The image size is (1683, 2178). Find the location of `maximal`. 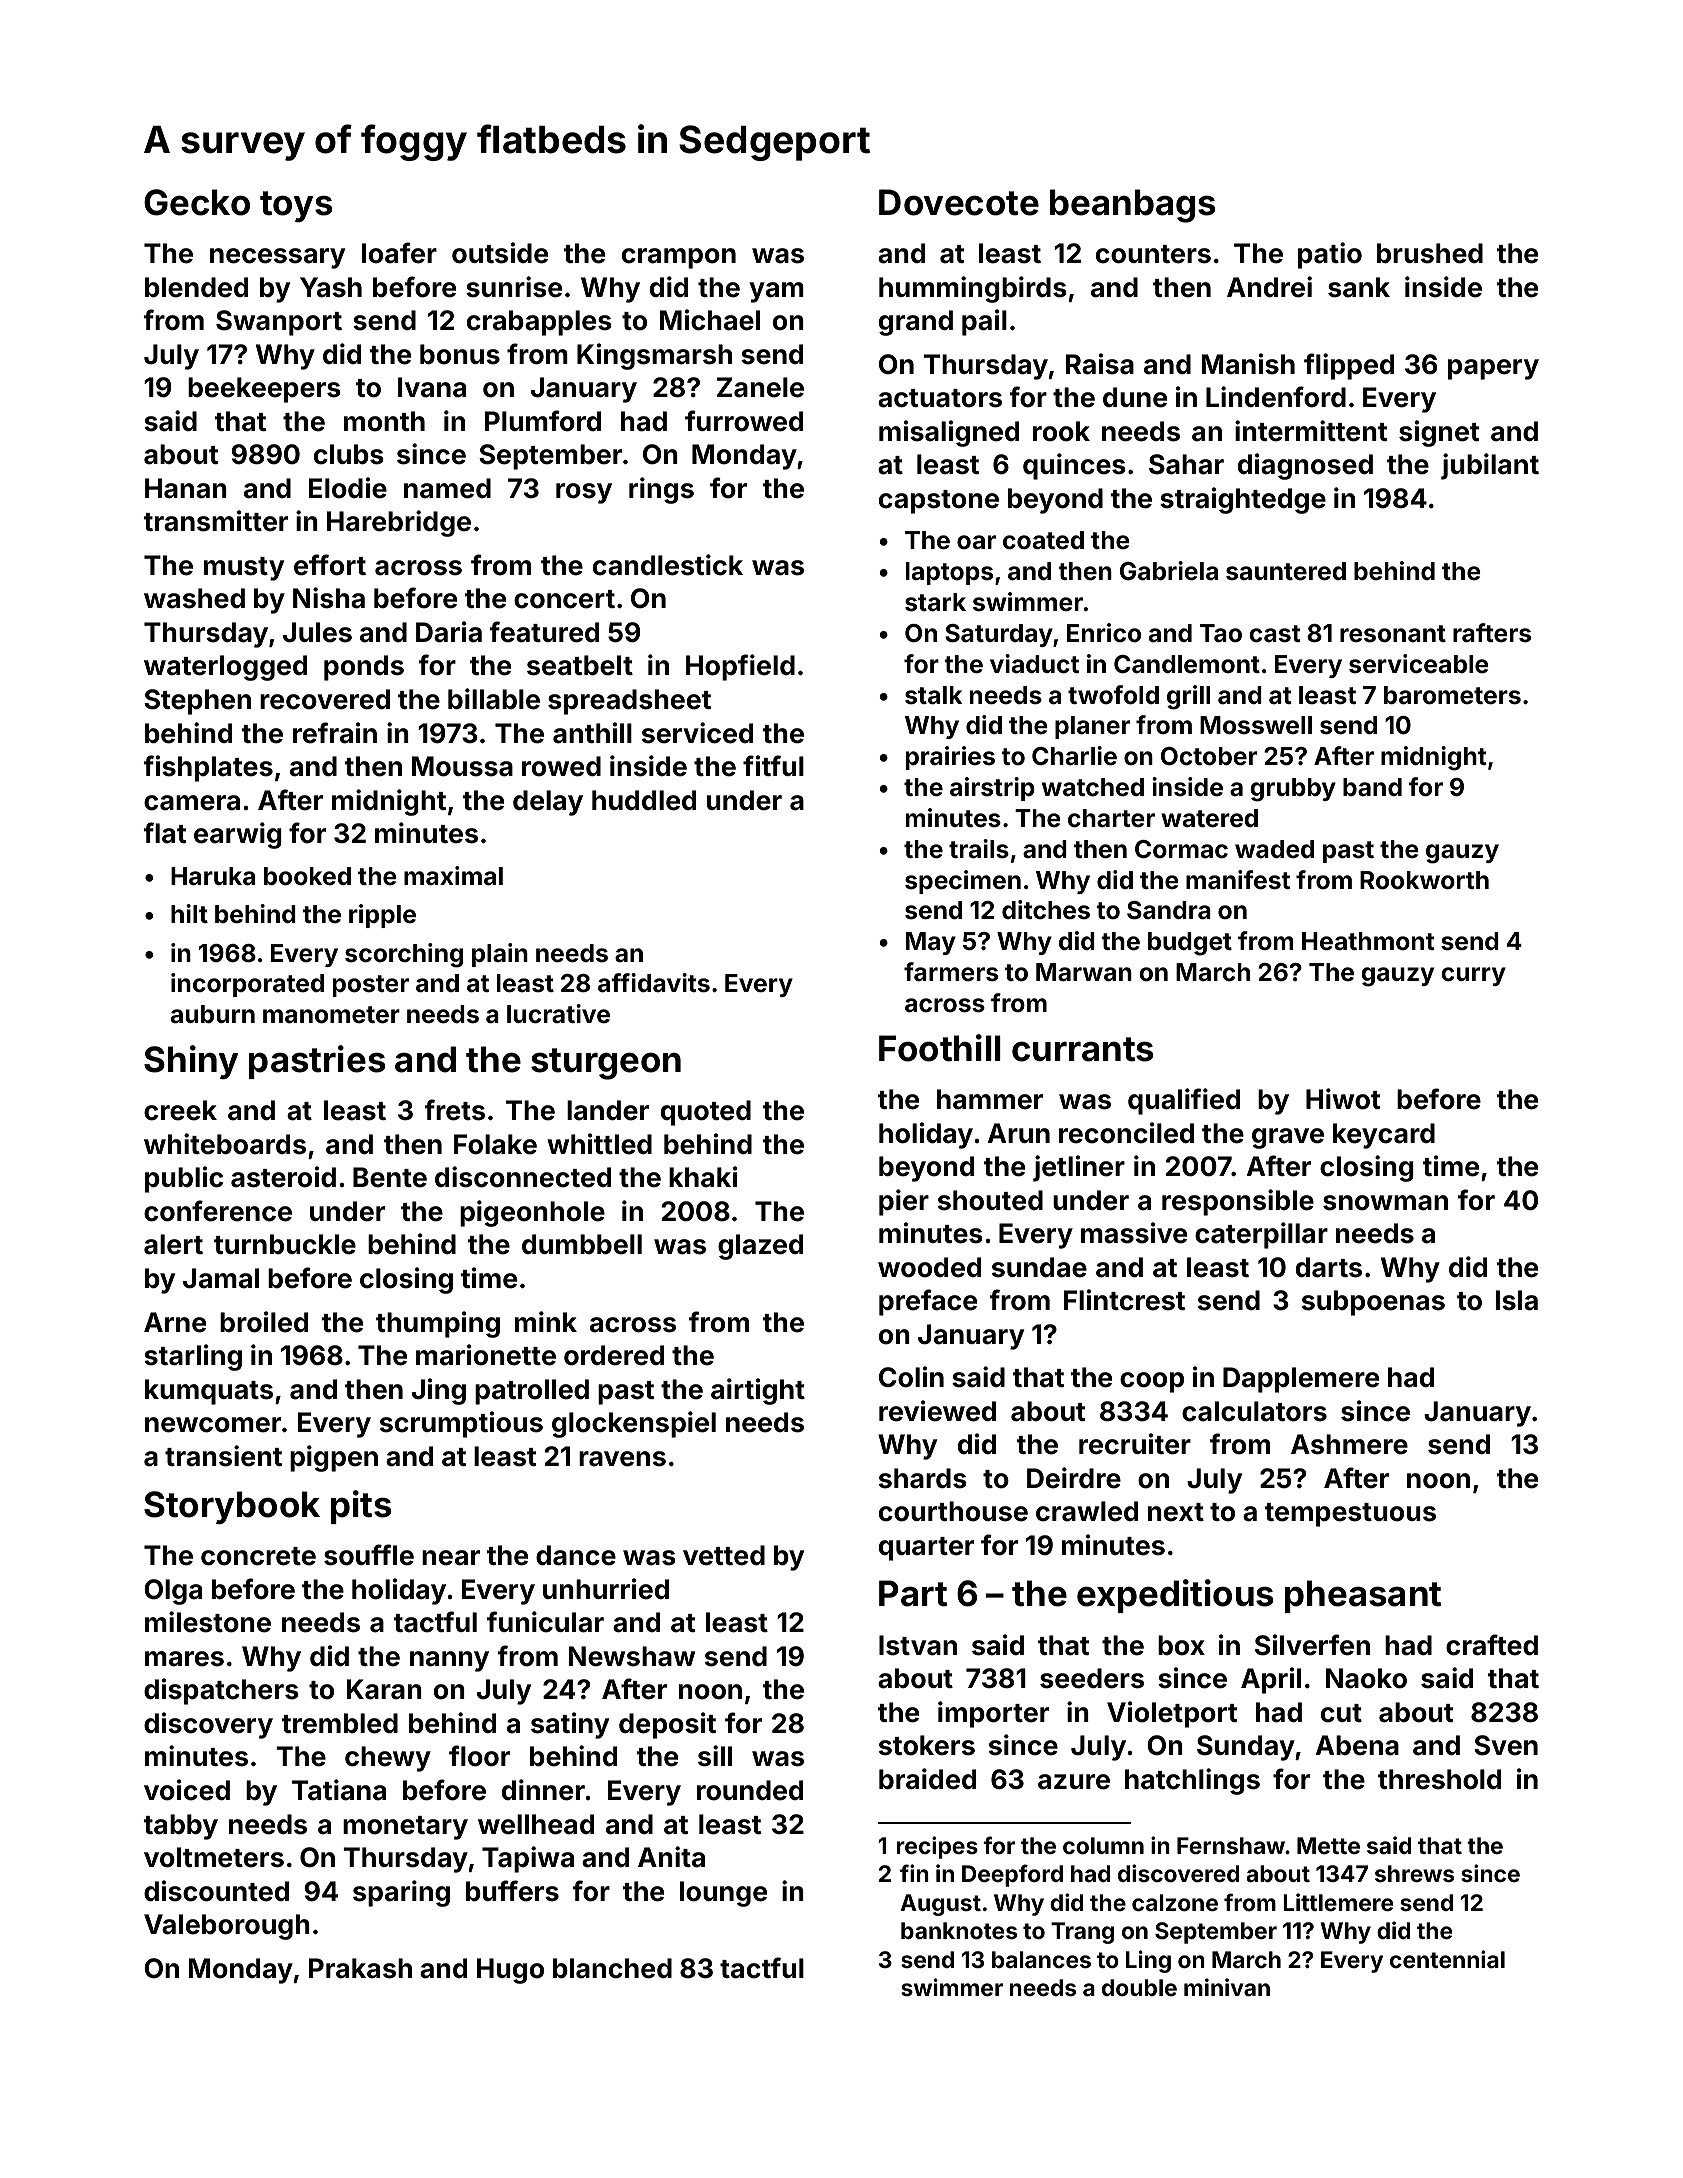

maximal is located at coordinates (453, 876).
